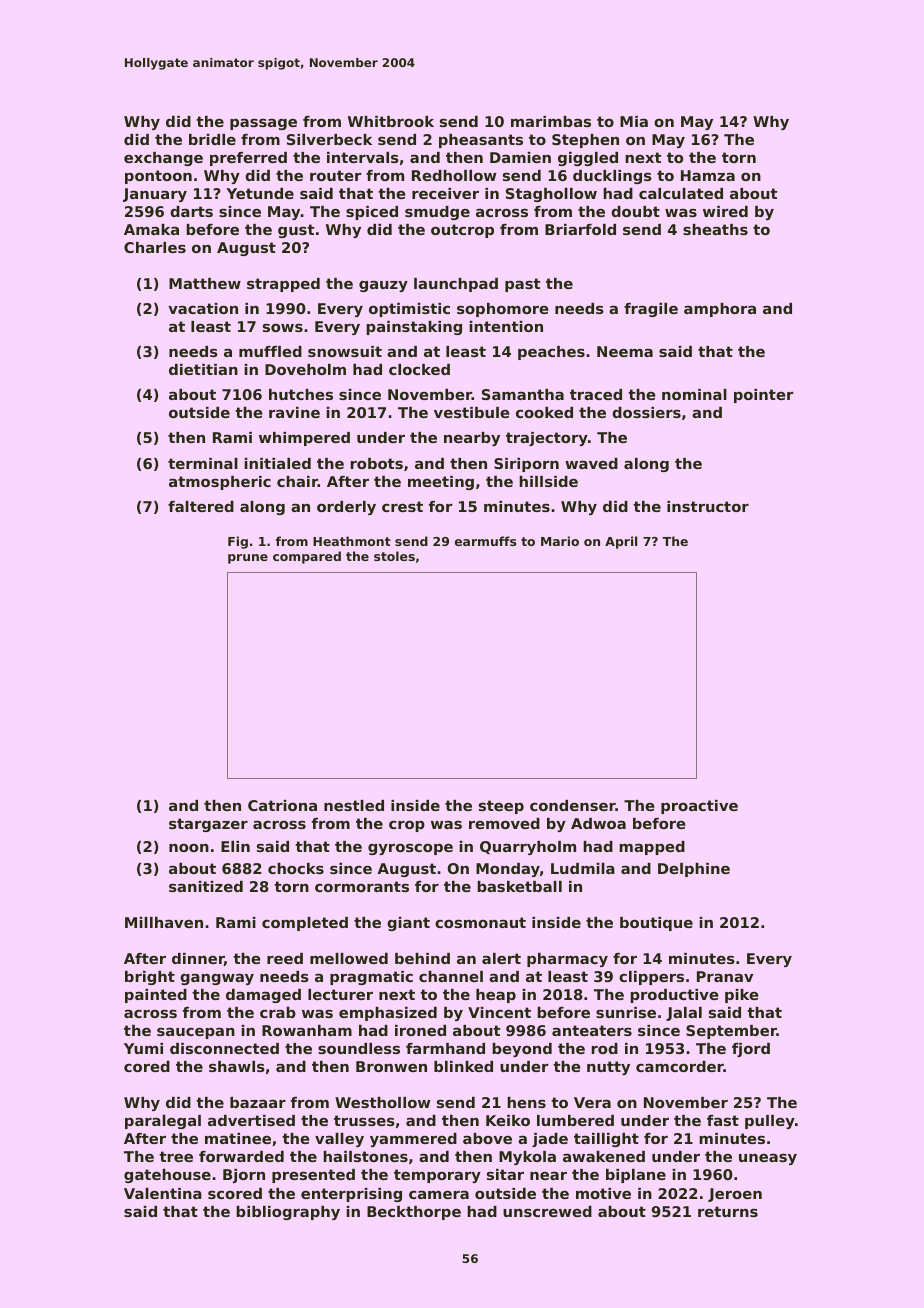 Image resolution: width=924 pixels, height=1308 pixels. I want to click on September, so click(731, 1032).
